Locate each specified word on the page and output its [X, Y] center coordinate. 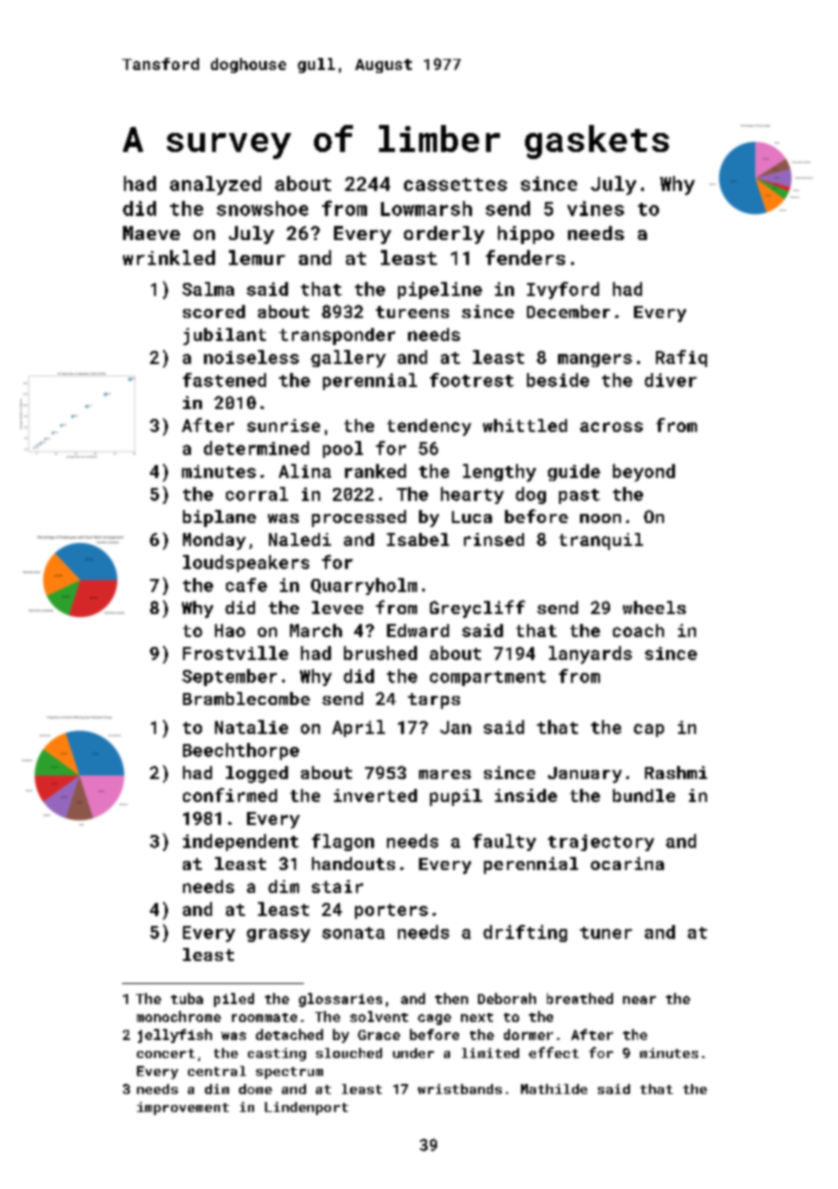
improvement [183, 1108]
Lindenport [306, 1108]
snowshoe [262, 208]
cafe [246, 585]
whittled [525, 425]
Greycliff [477, 609]
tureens [412, 312]
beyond [644, 473]
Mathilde [554, 1089]
